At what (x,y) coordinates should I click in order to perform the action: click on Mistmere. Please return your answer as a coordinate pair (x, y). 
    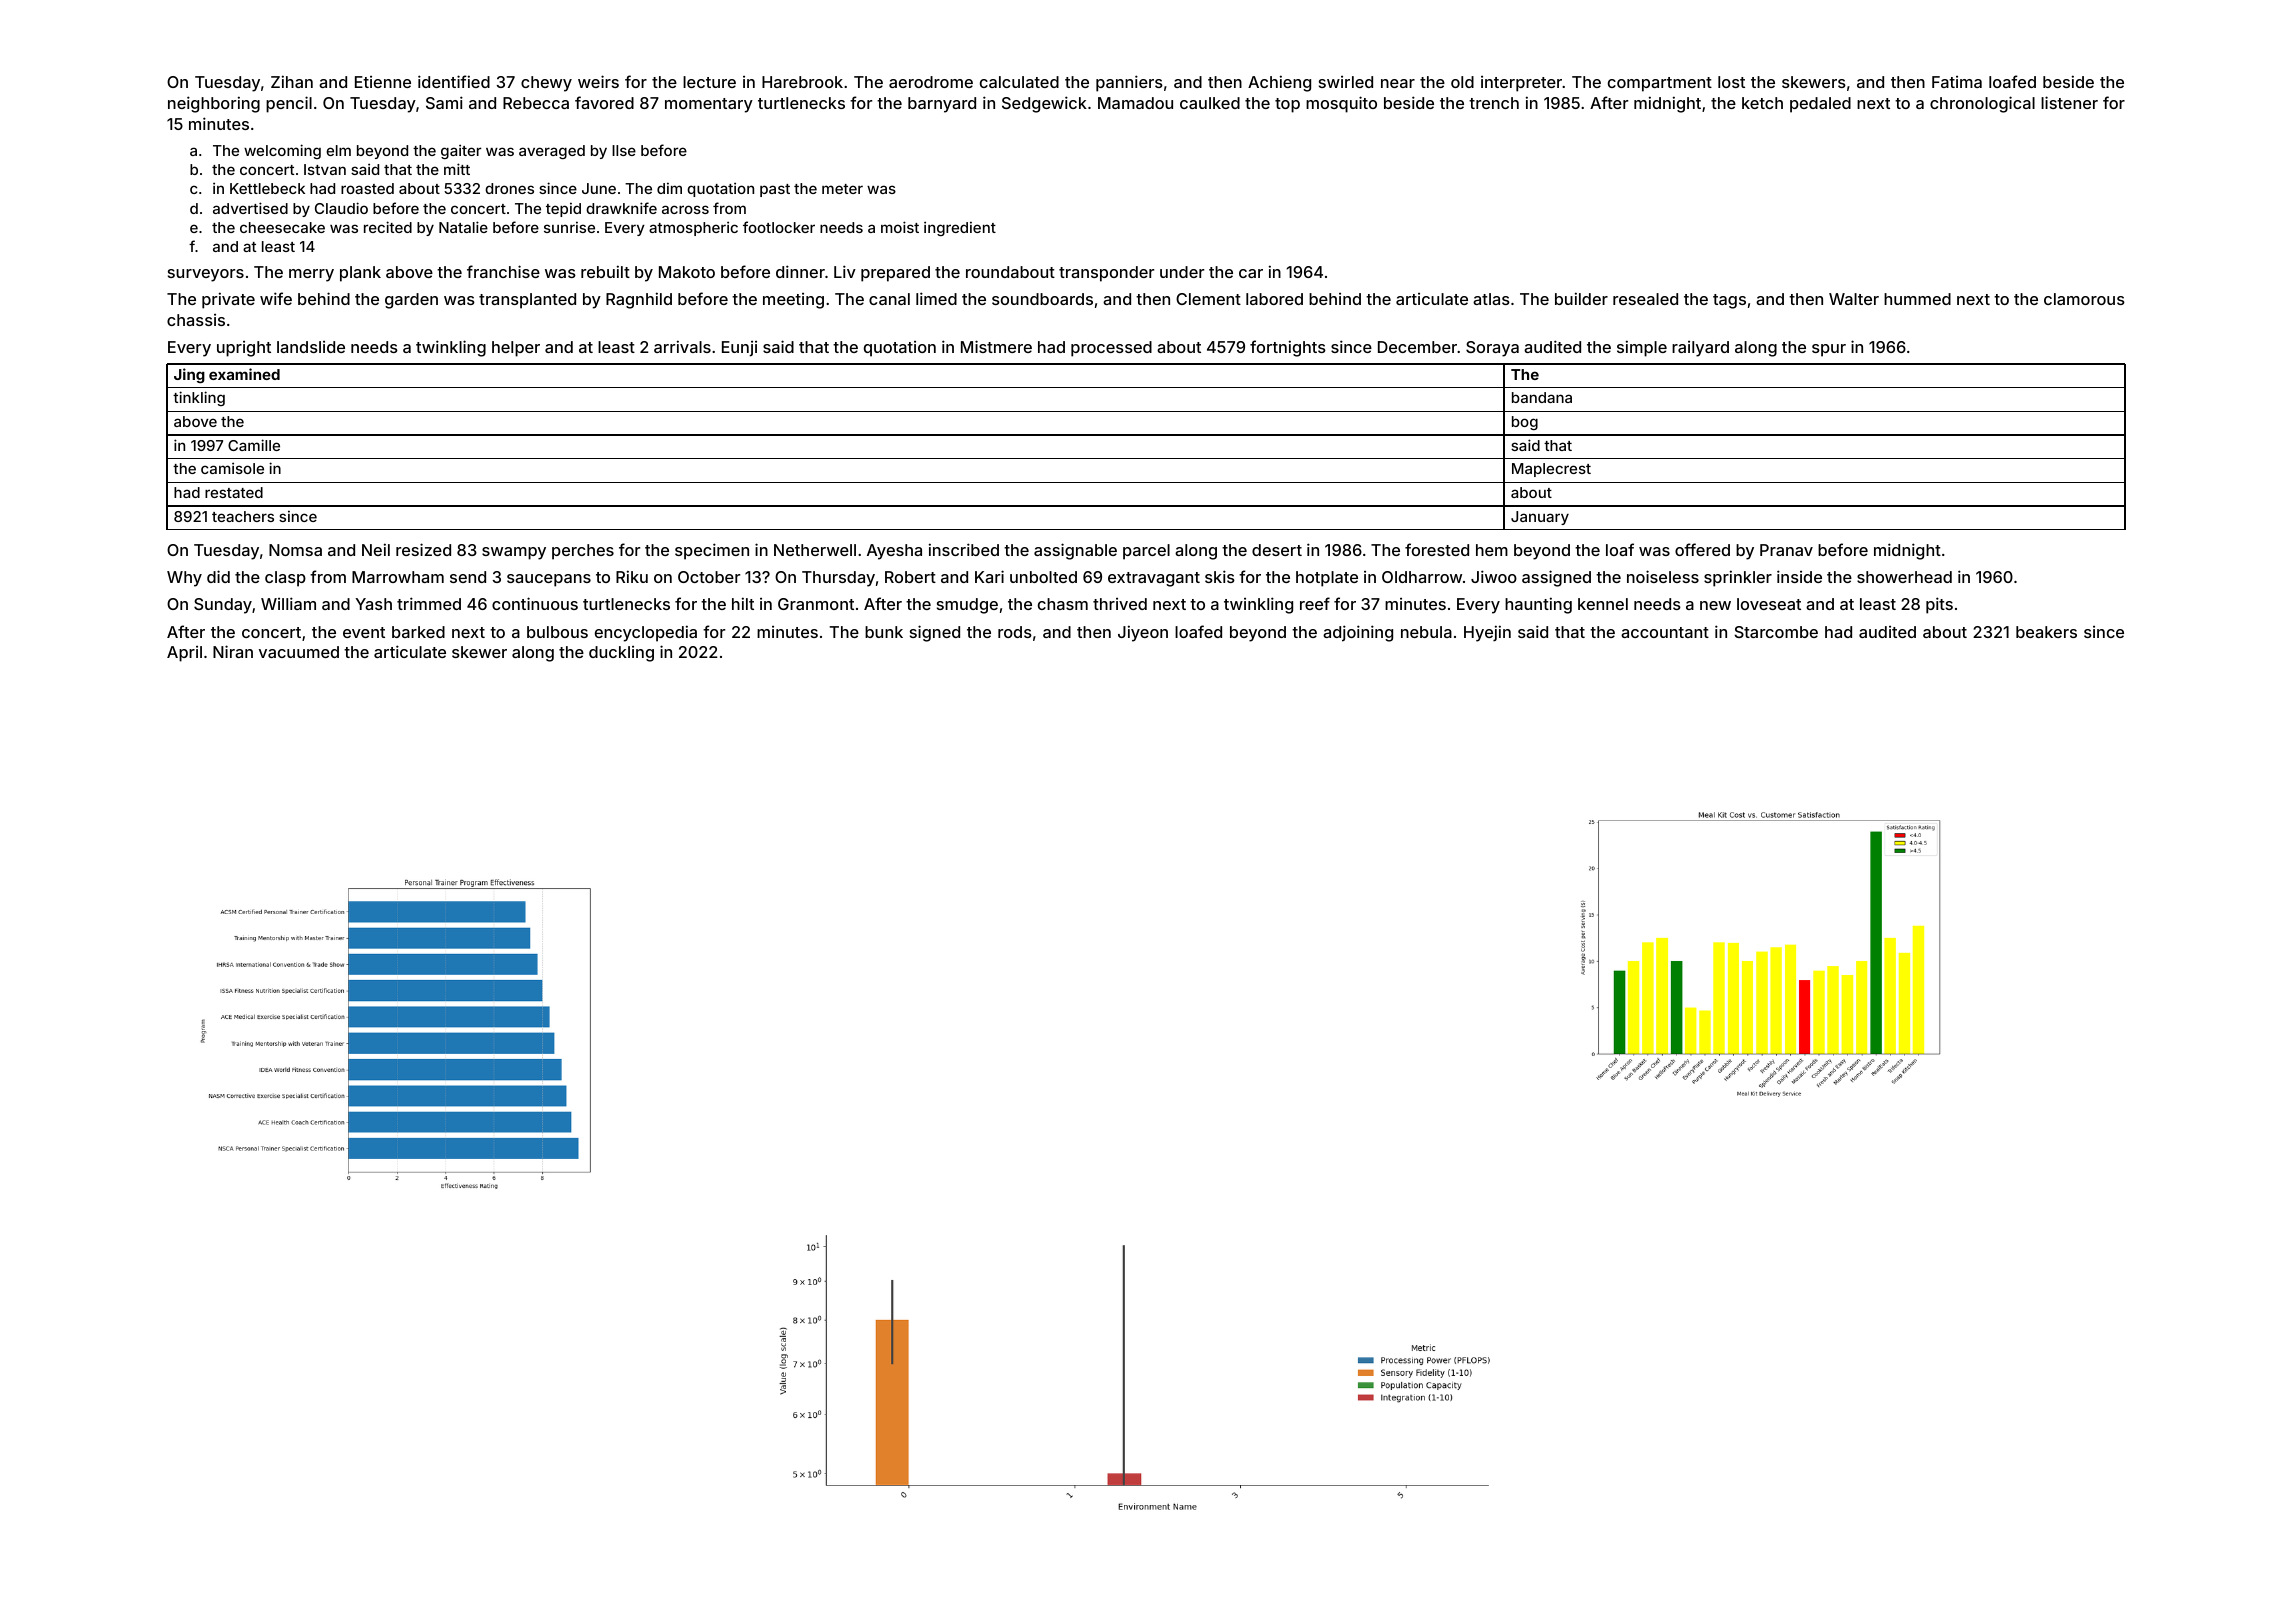
    Looking at the image, I should click on (996, 346).
